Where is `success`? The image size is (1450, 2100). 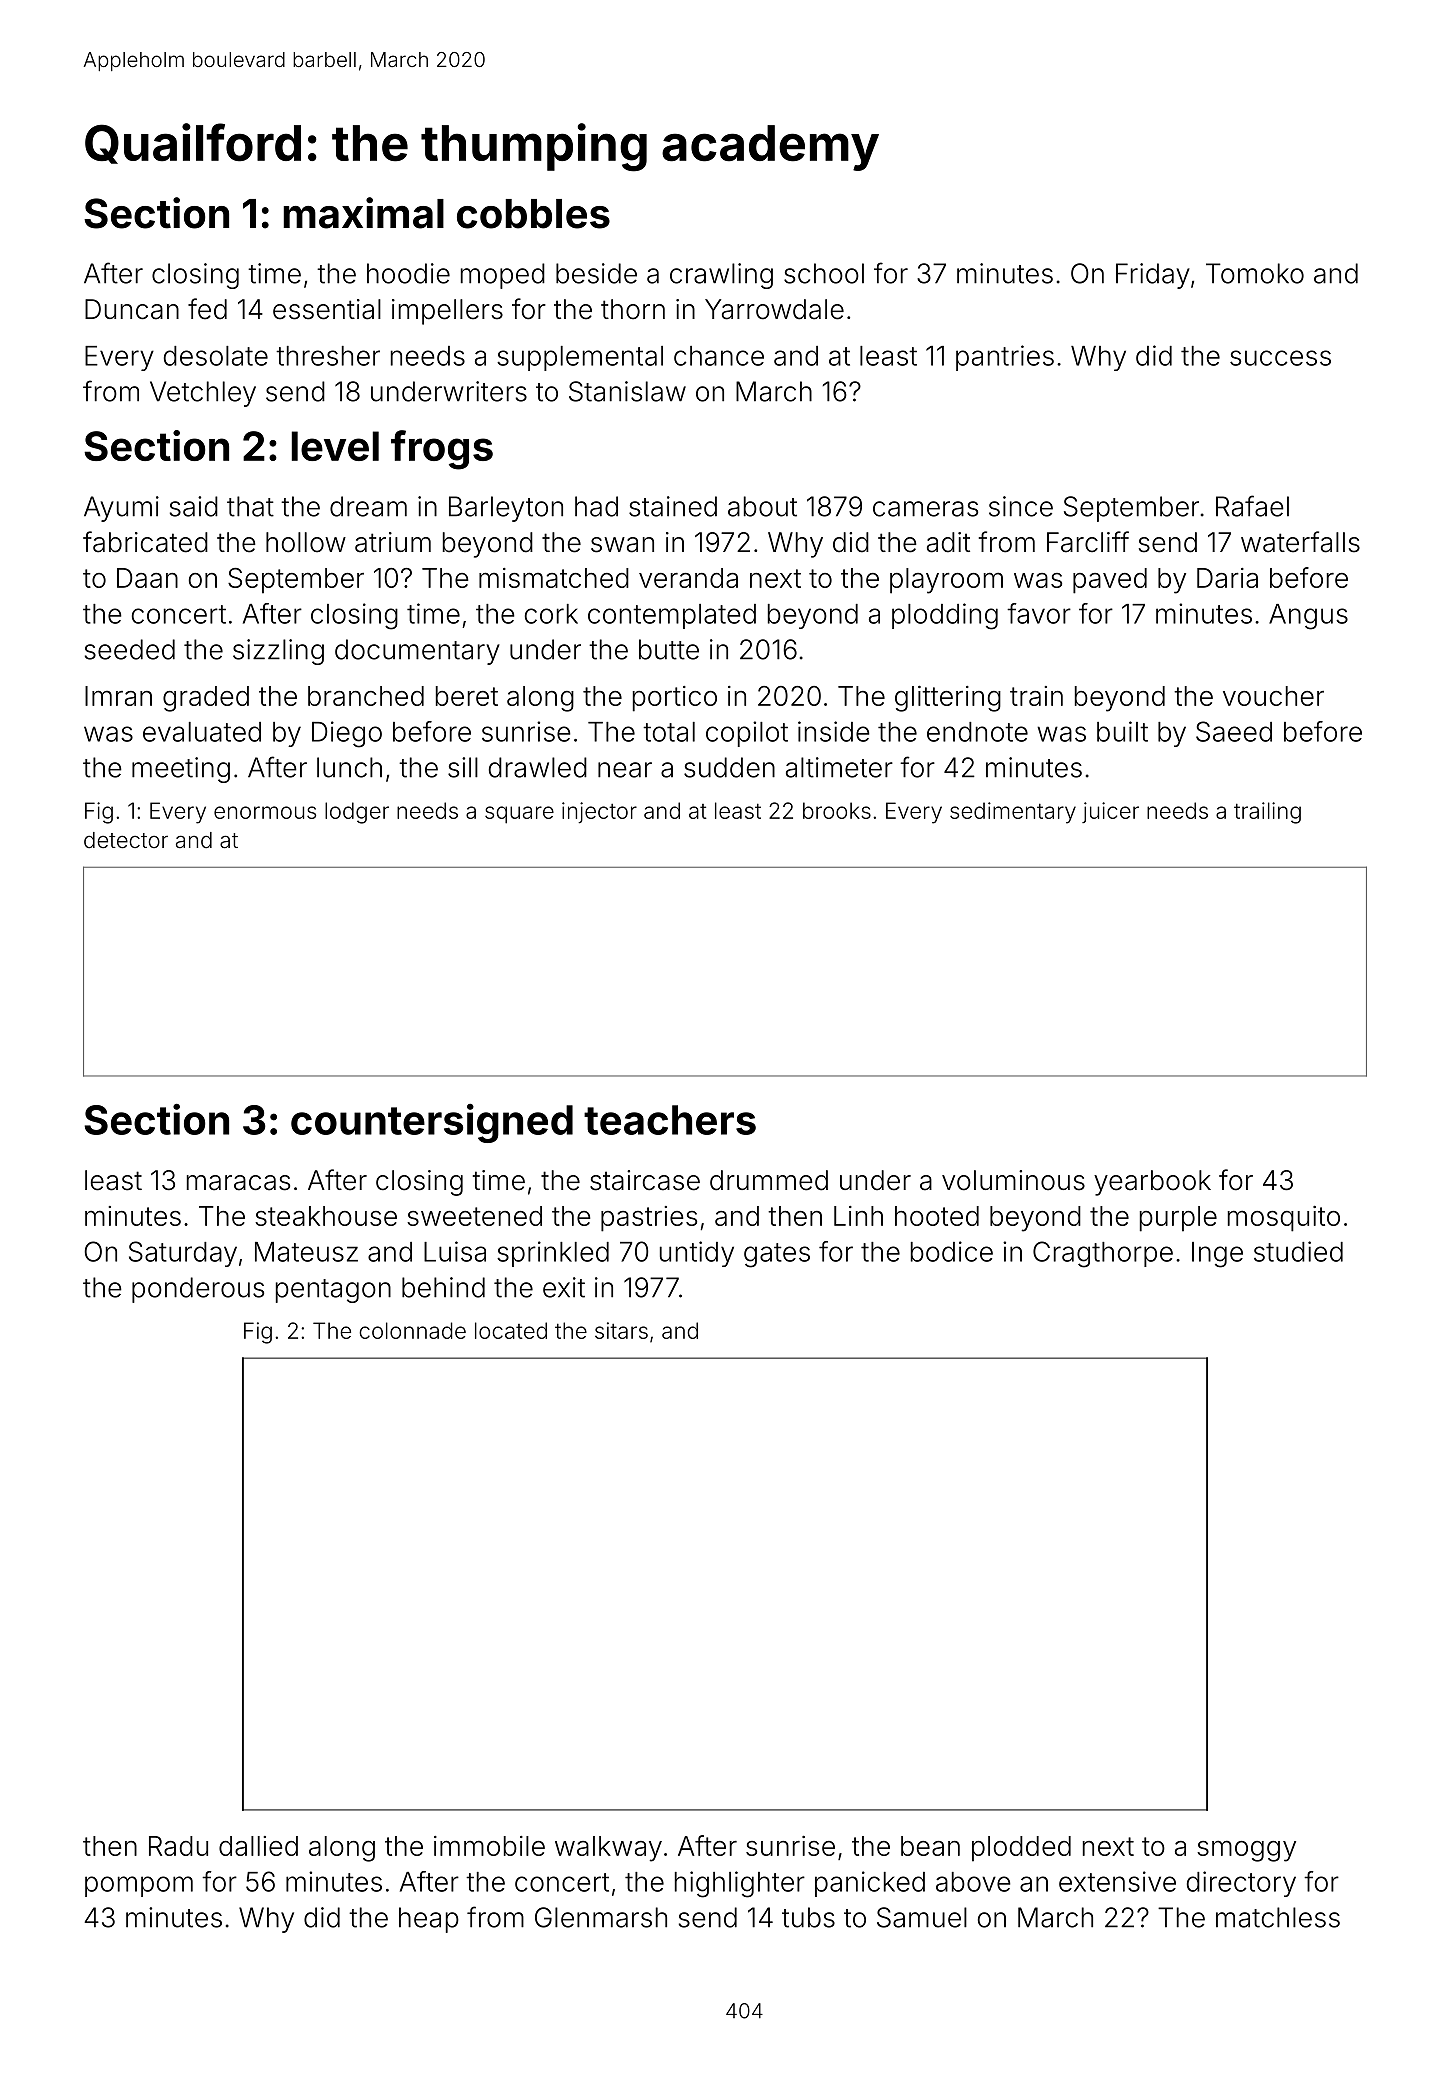
success is located at coordinates (1280, 358).
